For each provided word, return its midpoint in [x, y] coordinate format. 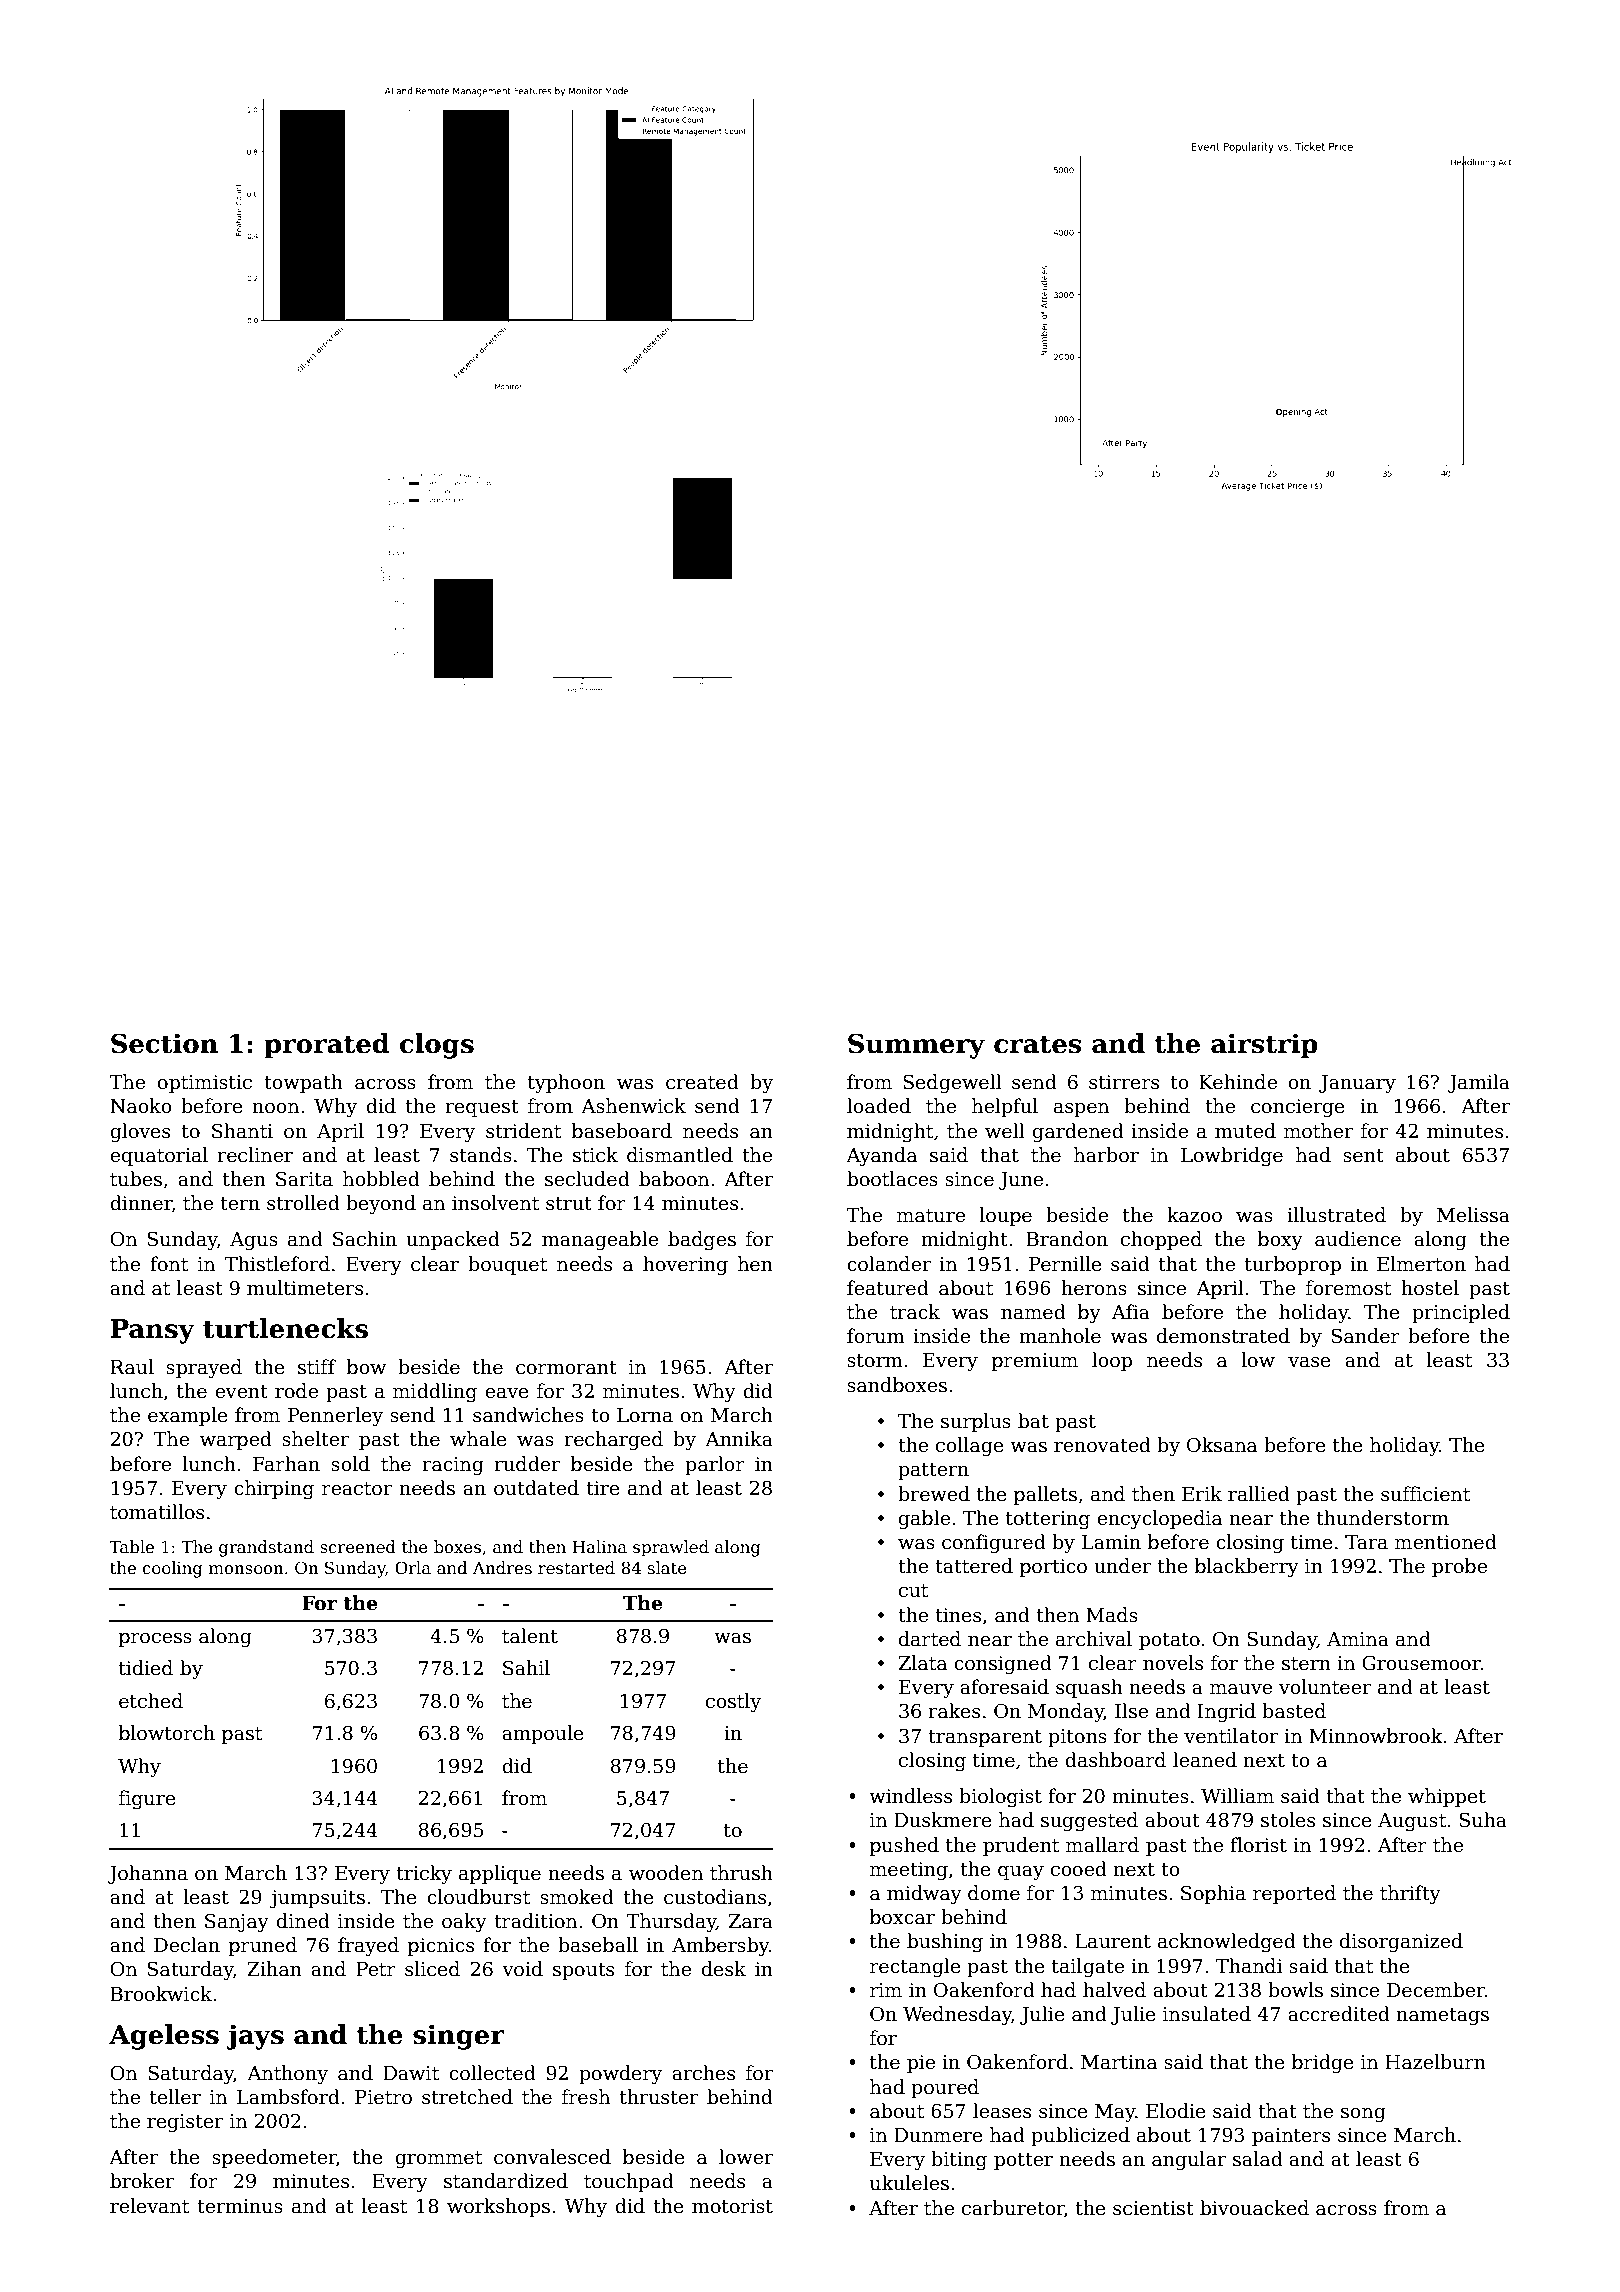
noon [275, 1108]
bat [1033, 1421]
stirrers [1124, 1082]
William [1237, 1796]
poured [945, 2088]
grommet [438, 2159]
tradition [535, 1921]
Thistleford [277, 1264]
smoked [577, 1897]
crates [1038, 1044]
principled [1461, 1313]
